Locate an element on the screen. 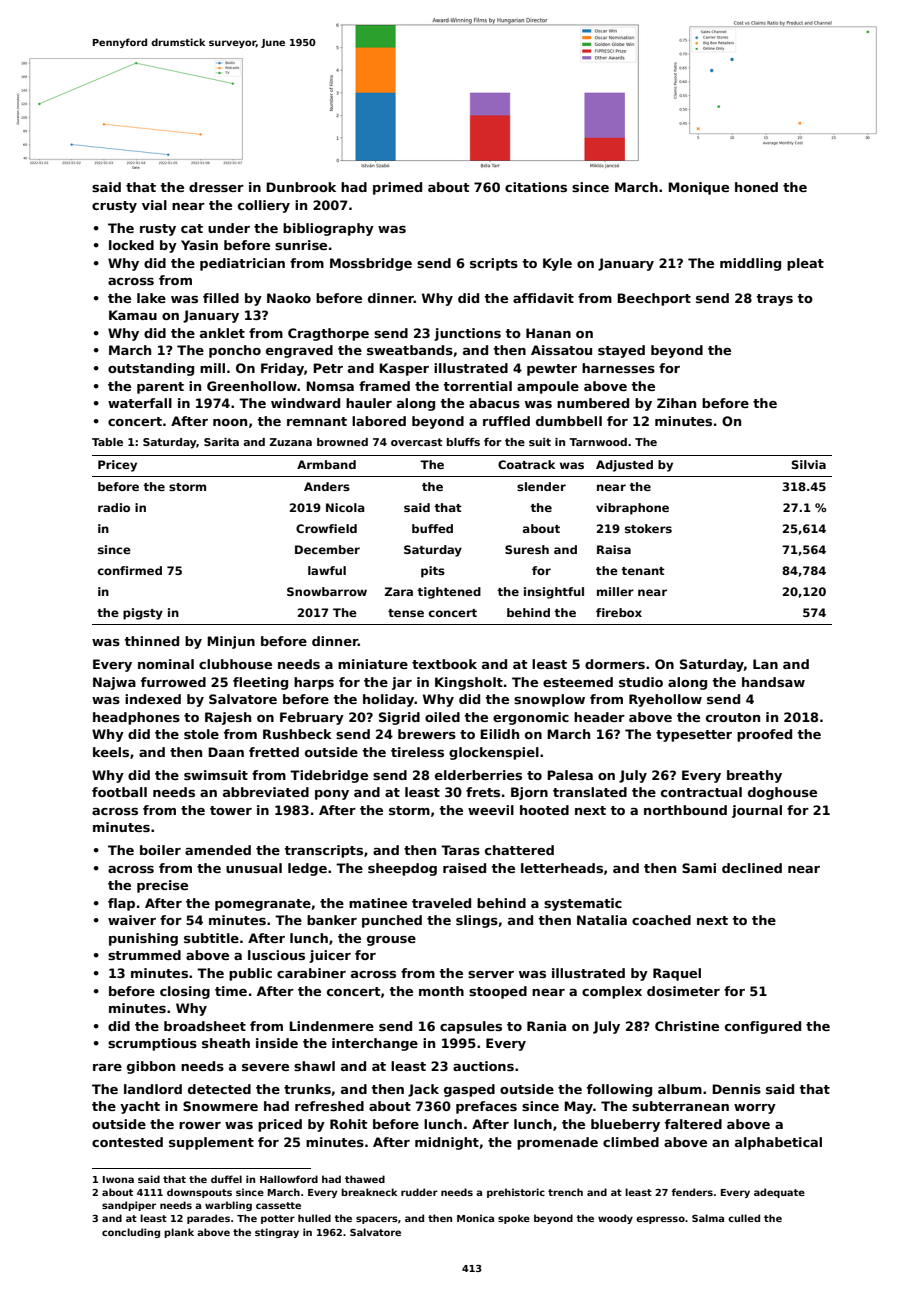  alphabetical is located at coordinates (778, 1143).
